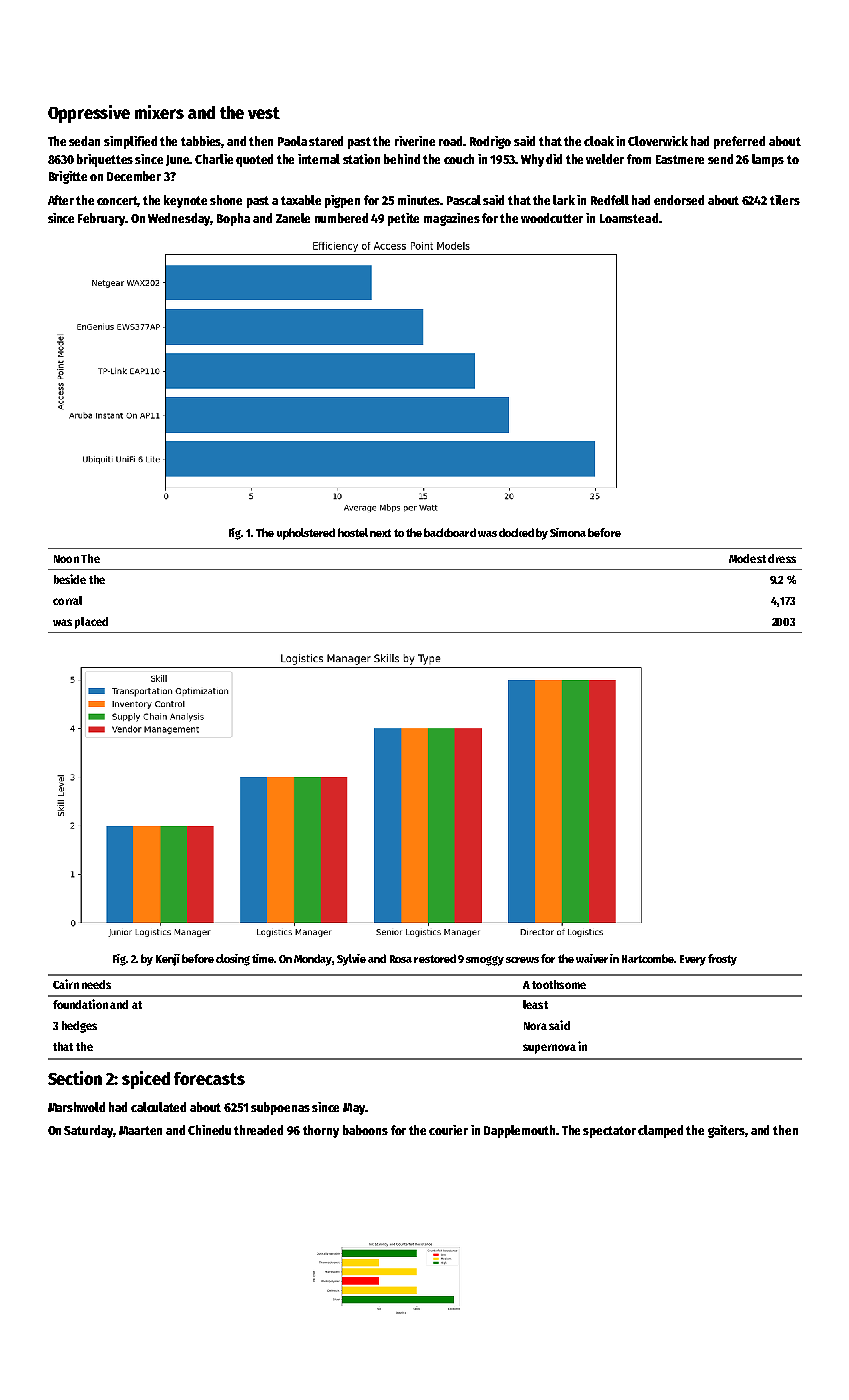  What do you see at coordinates (599, 141) in the screenshot?
I see `cloak` at bounding box center [599, 141].
